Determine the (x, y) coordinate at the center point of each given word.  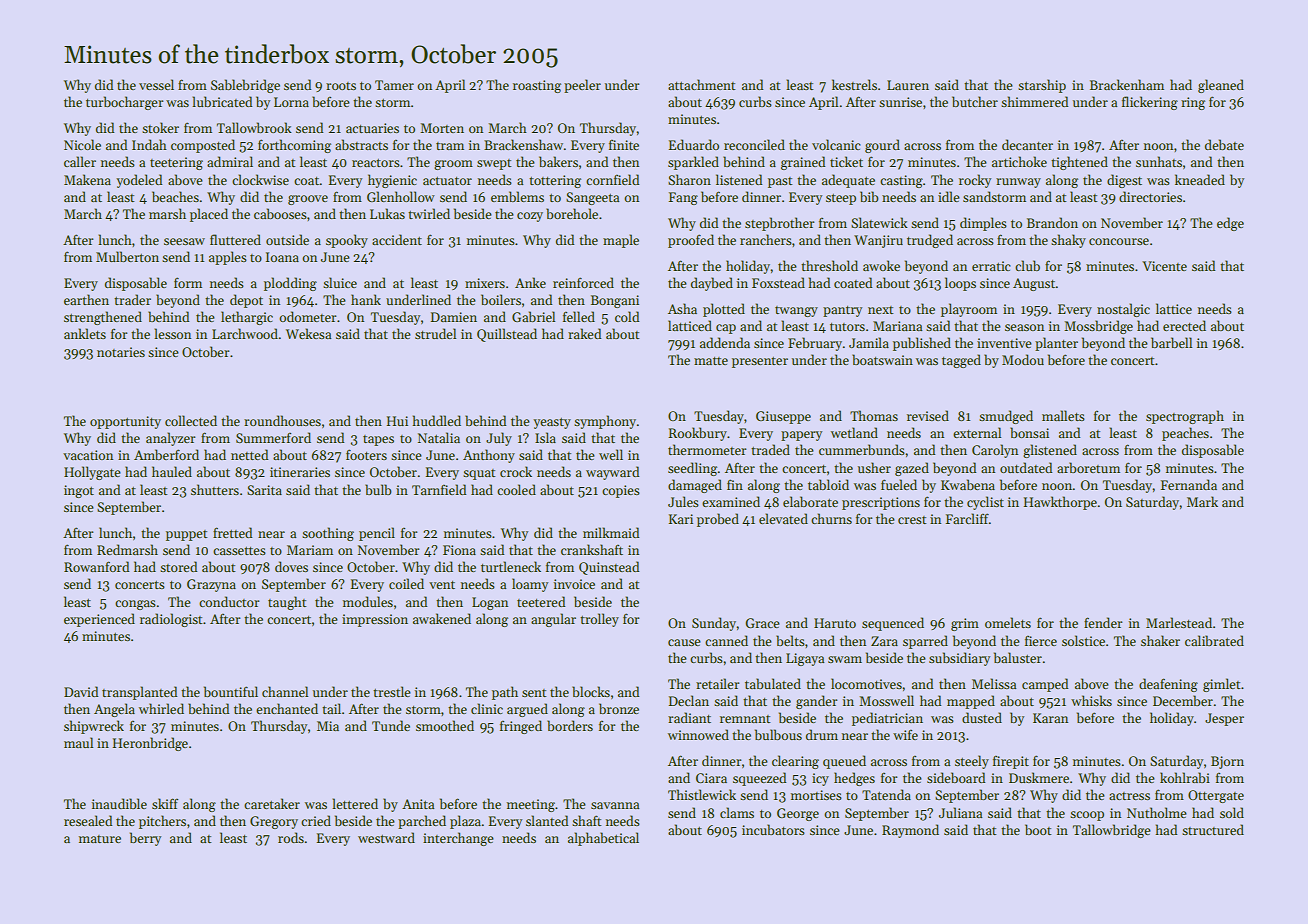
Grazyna (211, 585)
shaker (1160, 640)
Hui (397, 421)
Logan (490, 603)
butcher (975, 101)
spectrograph (1185, 417)
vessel (156, 84)
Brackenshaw (523, 144)
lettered (355, 803)
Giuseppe (783, 417)
